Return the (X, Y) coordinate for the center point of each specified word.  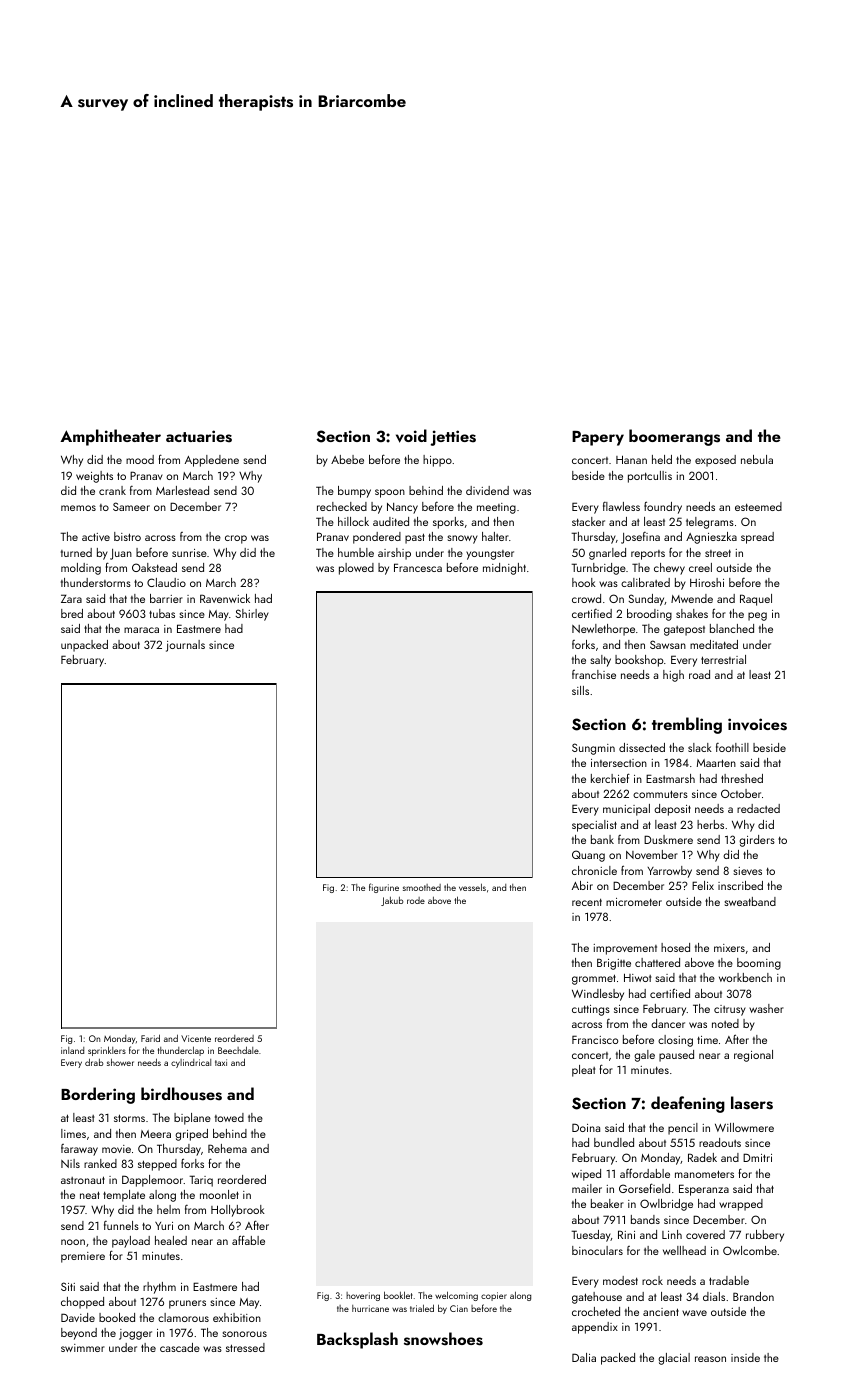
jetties (453, 438)
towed (229, 1117)
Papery (598, 438)
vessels (472, 887)
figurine (384, 888)
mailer (587, 1188)
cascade (180, 1347)
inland (72, 1050)
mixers (729, 948)
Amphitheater (110, 437)
